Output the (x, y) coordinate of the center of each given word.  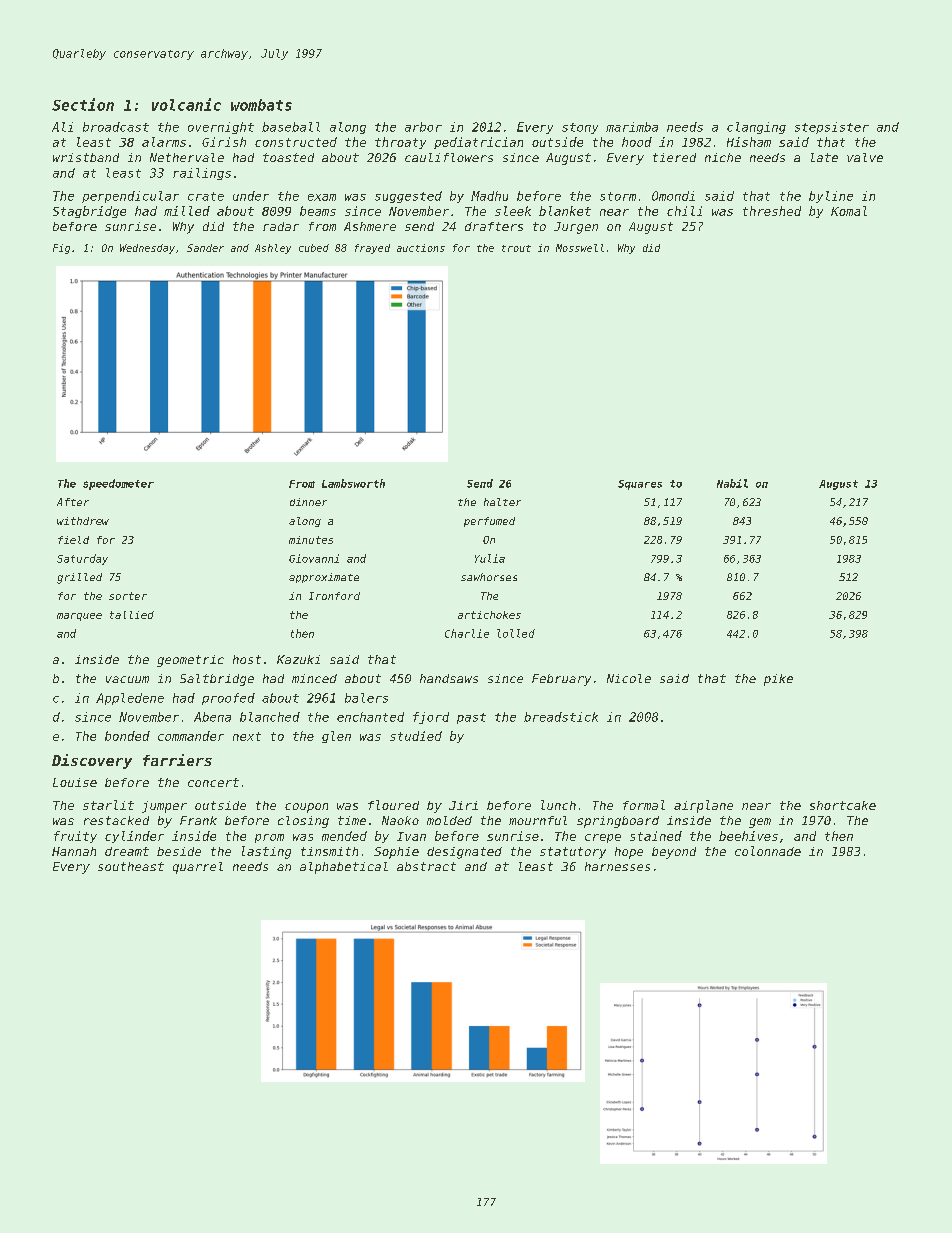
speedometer (118, 484)
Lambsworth (353, 483)
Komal (849, 211)
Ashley (273, 249)
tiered (674, 157)
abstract (426, 866)
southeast (131, 866)
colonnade (768, 851)
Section (83, 104)
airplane (703, 806)
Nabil (732, 483)
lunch (558, 805)
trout (516, 248)
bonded (127, 736)
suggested (408, 197)
